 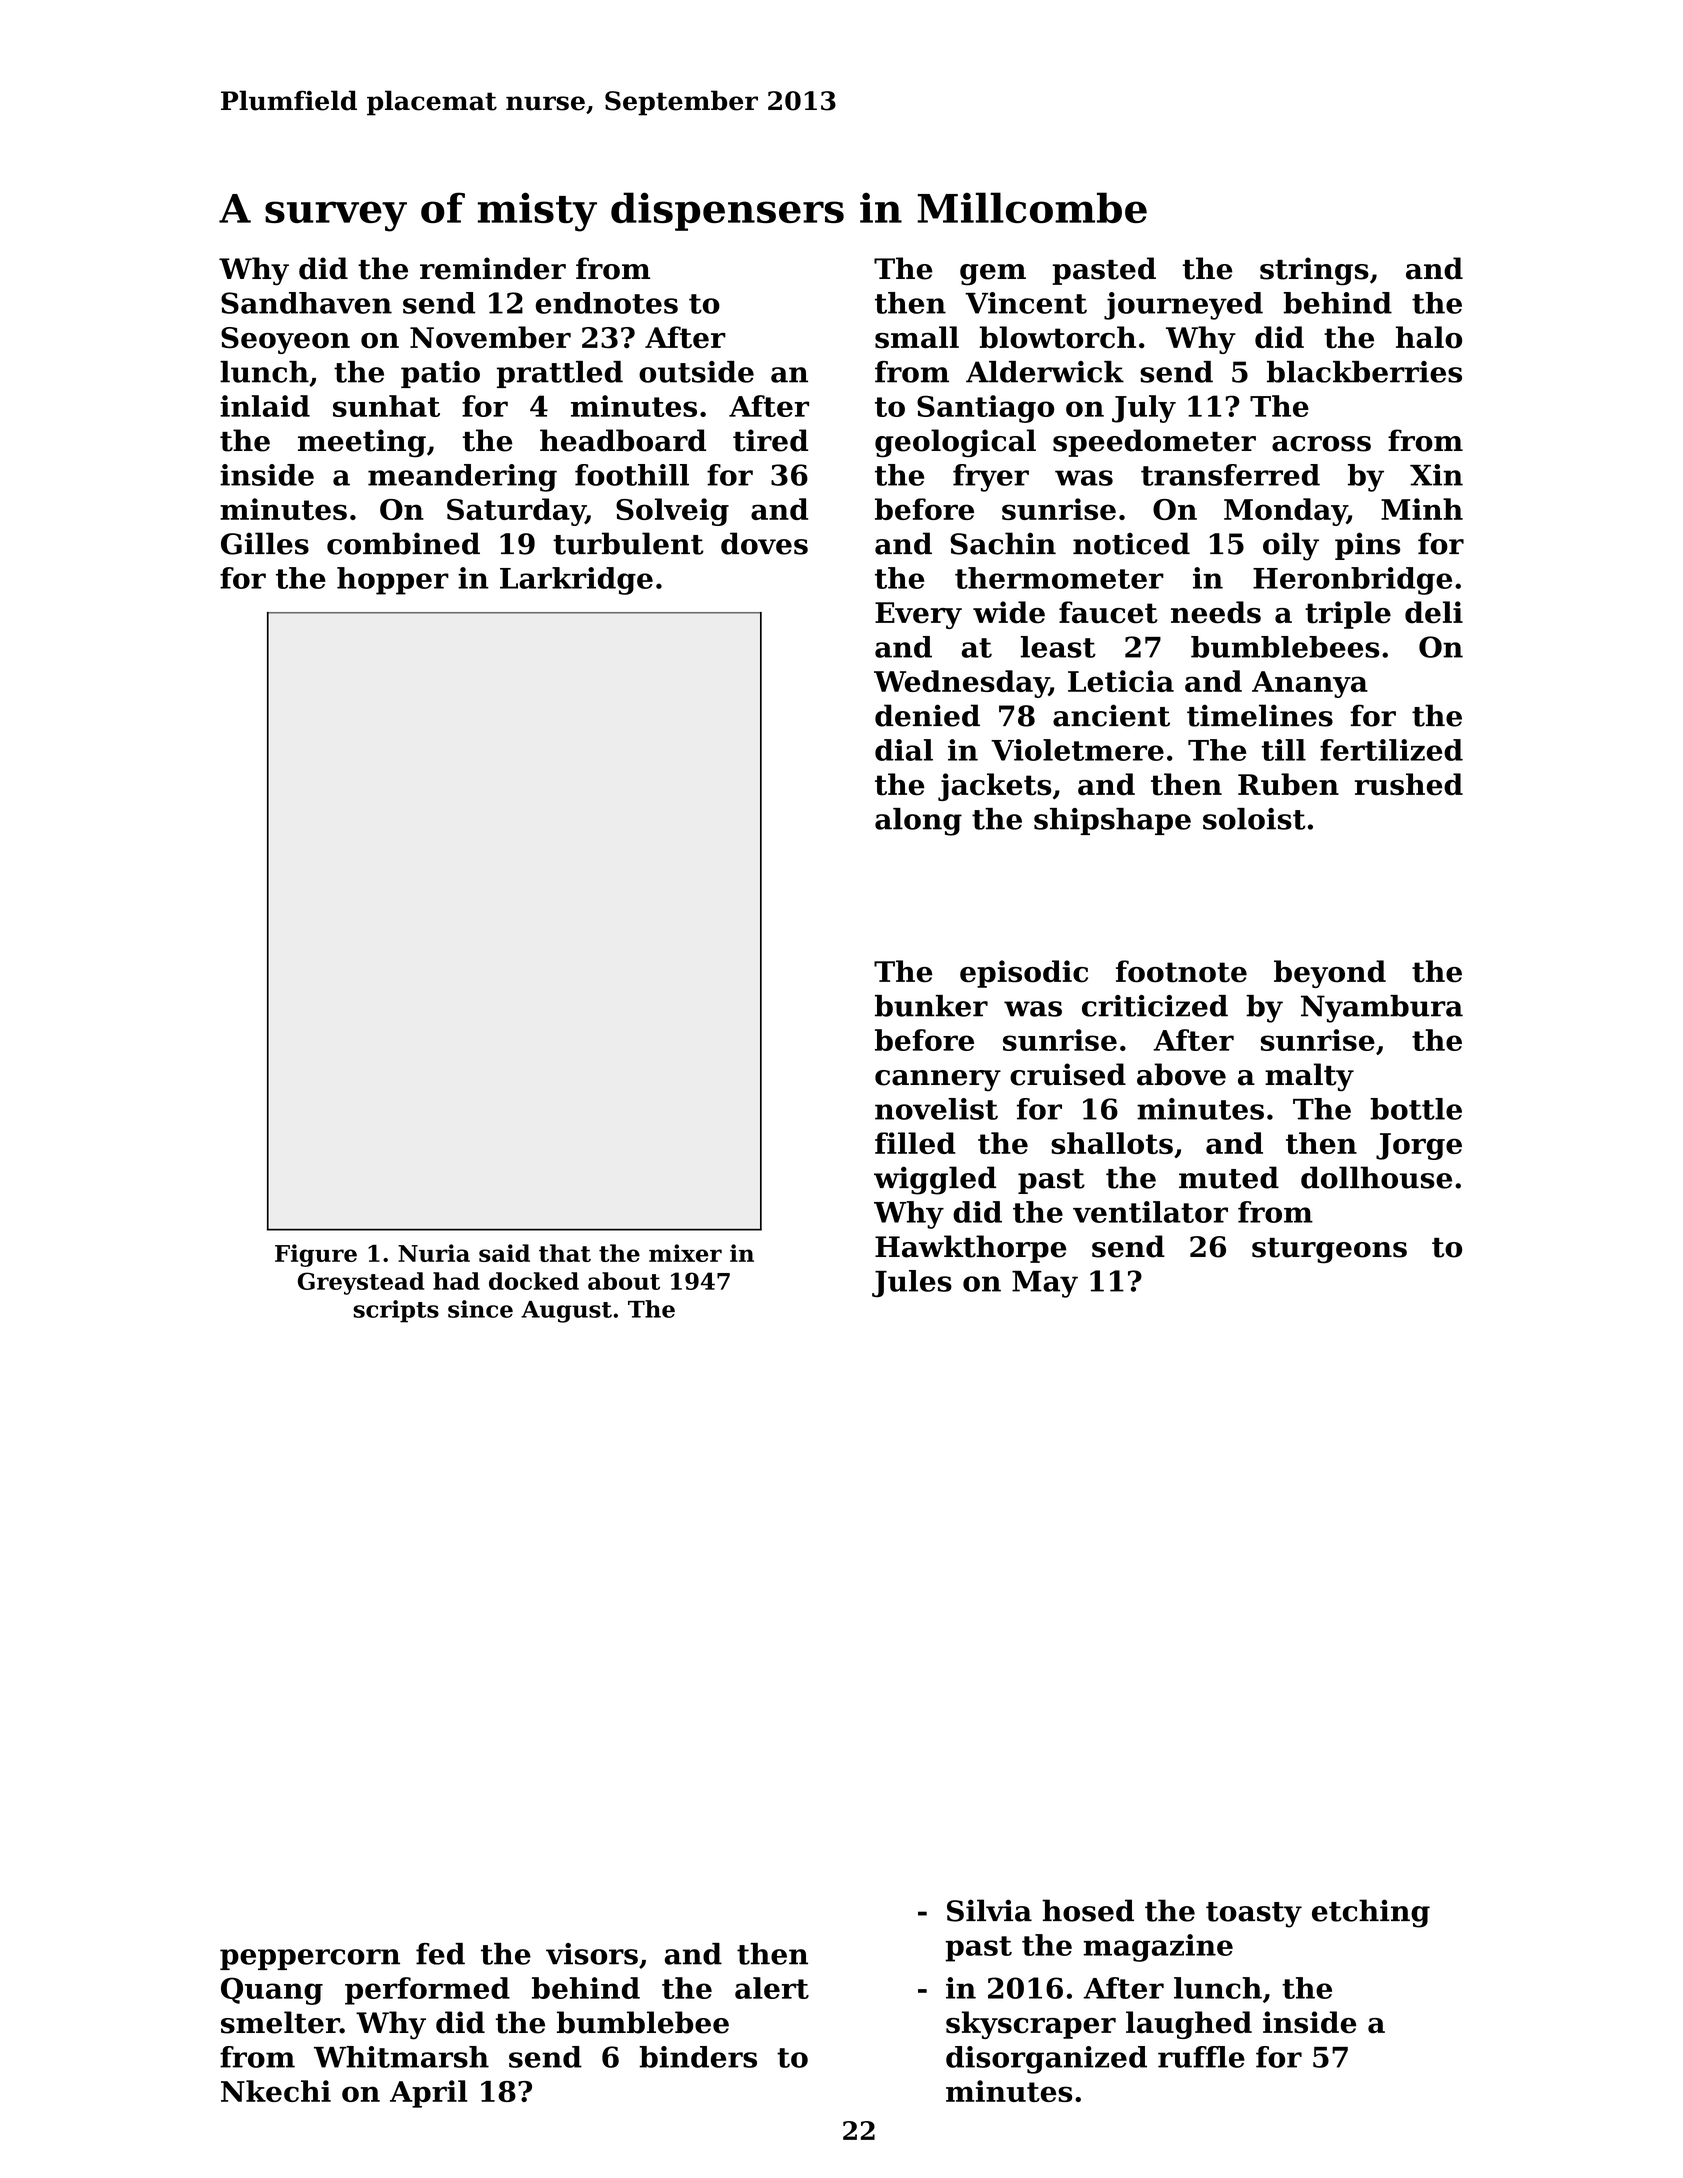 I want to click on Sandhaven, so click(x=306, y=303).
